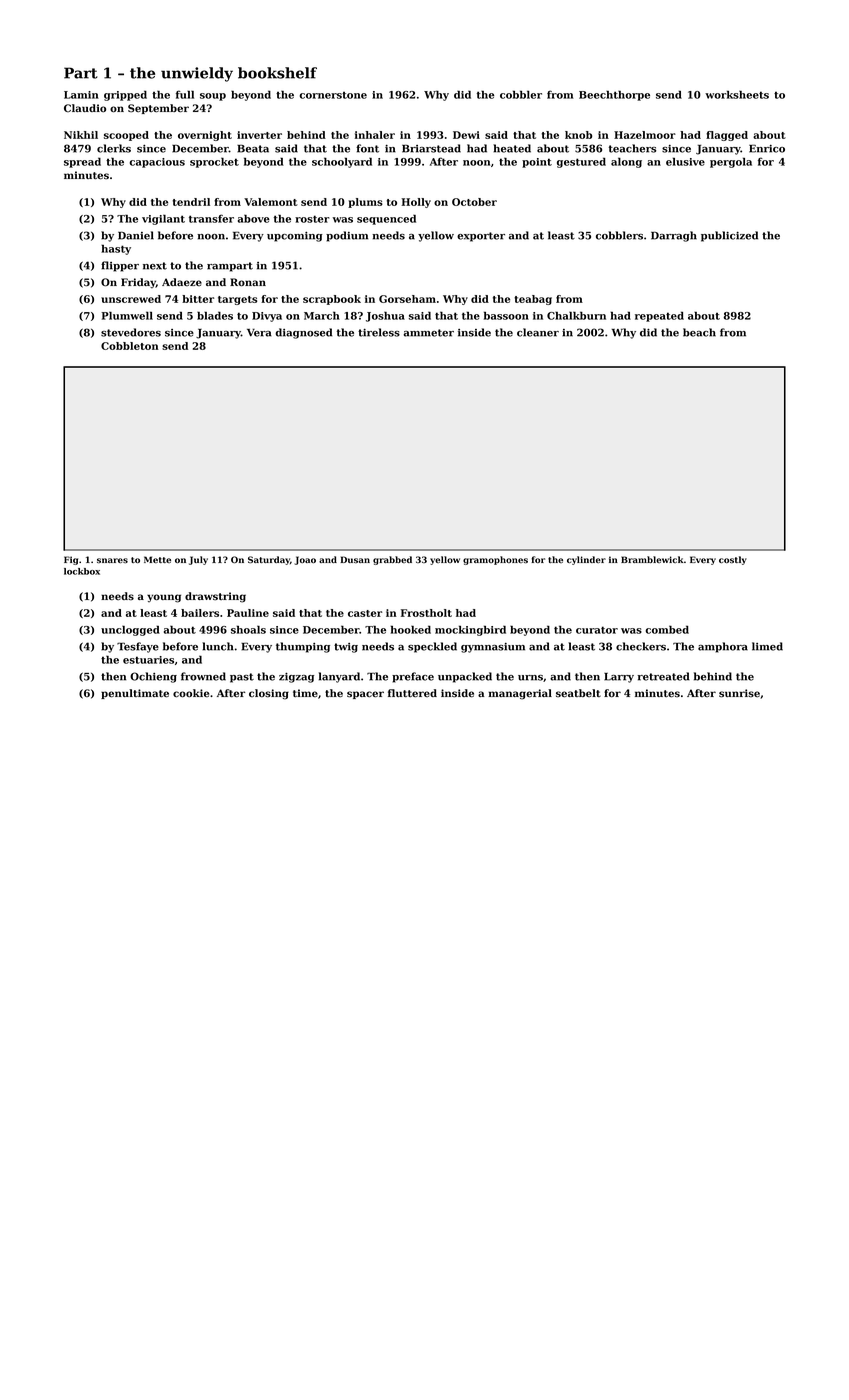 The height and width of the image is (1400, 849). I want to click on elusive, so click(685, 161).
